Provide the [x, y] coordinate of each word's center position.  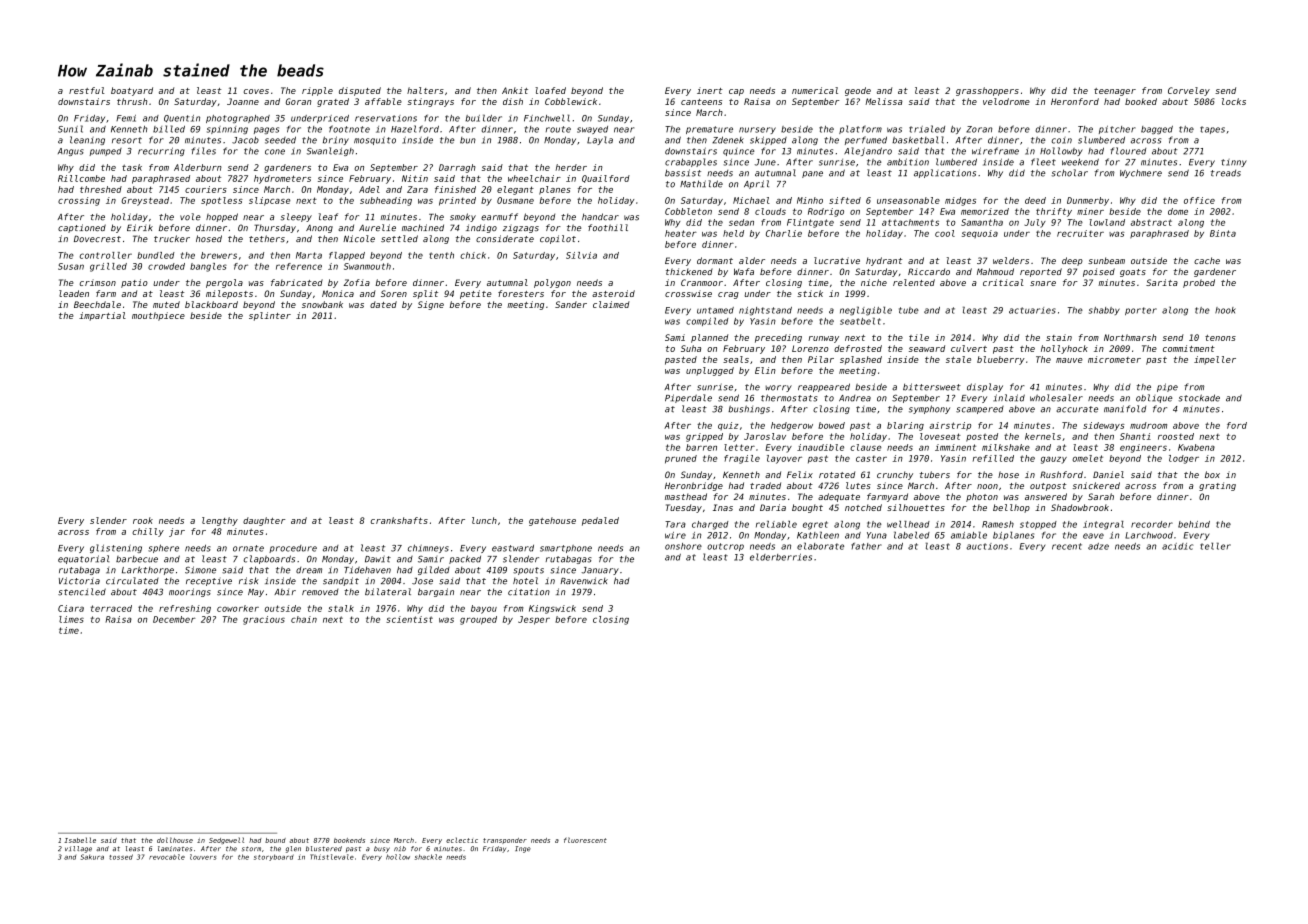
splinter [270, 316]
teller [1215, 546]
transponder [505, 841]
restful [87, 90]
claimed [611, 304]
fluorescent [585, 840]
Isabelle [80, 840]
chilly [148, 532]
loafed [550, 90]
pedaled [600, 521]
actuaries [1032, 310]
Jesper [534, 620]
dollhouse [175, 840]
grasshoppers [987, 91]
